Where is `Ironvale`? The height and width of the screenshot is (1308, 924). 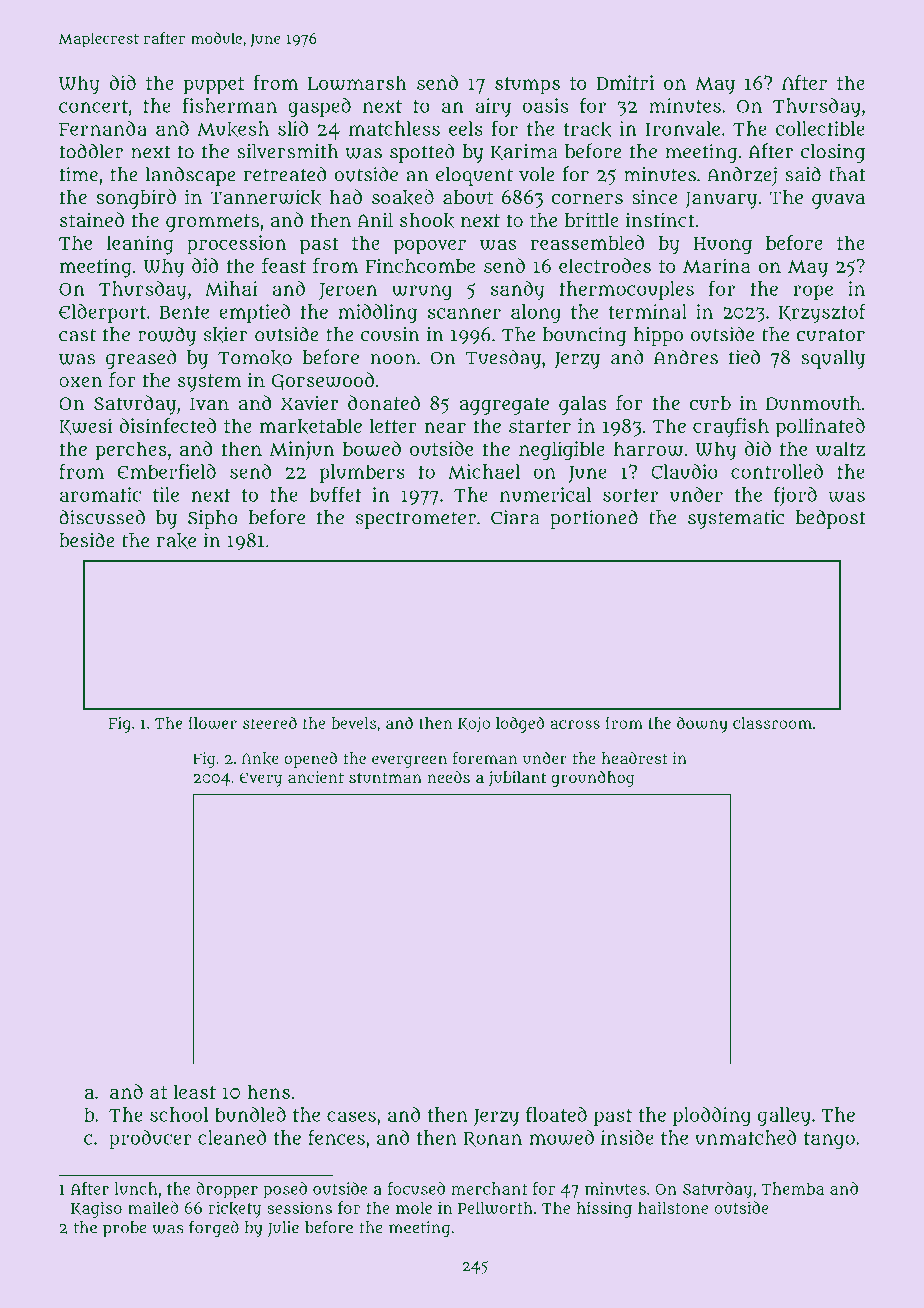
Ironvale is located at coordinates (683, 128).
